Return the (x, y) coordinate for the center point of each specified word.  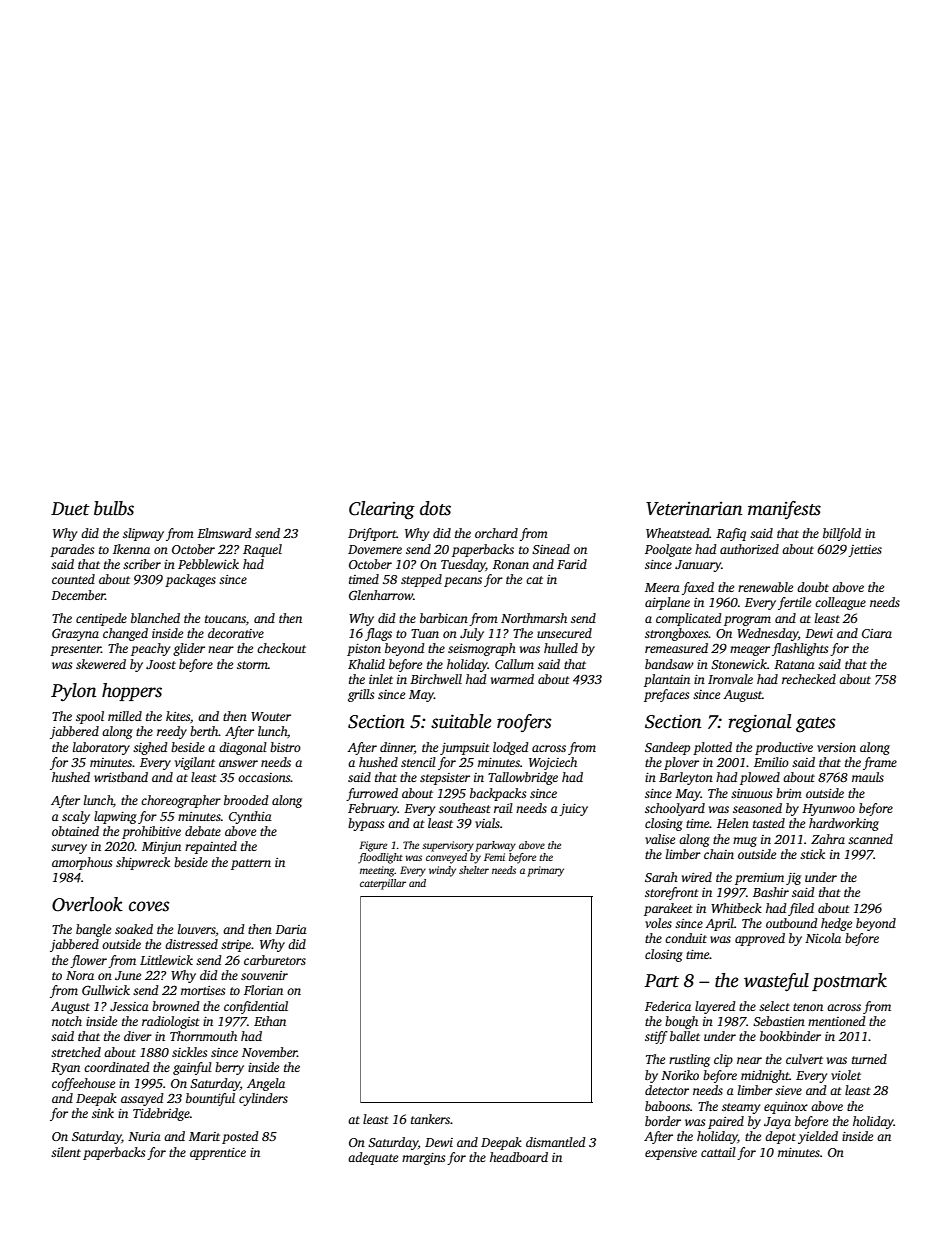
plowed (760, 778)
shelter (474, 870)
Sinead (551, 549)
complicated (689, 619)
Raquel (262, 550)
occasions (264, 777)
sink (103, 1113)
